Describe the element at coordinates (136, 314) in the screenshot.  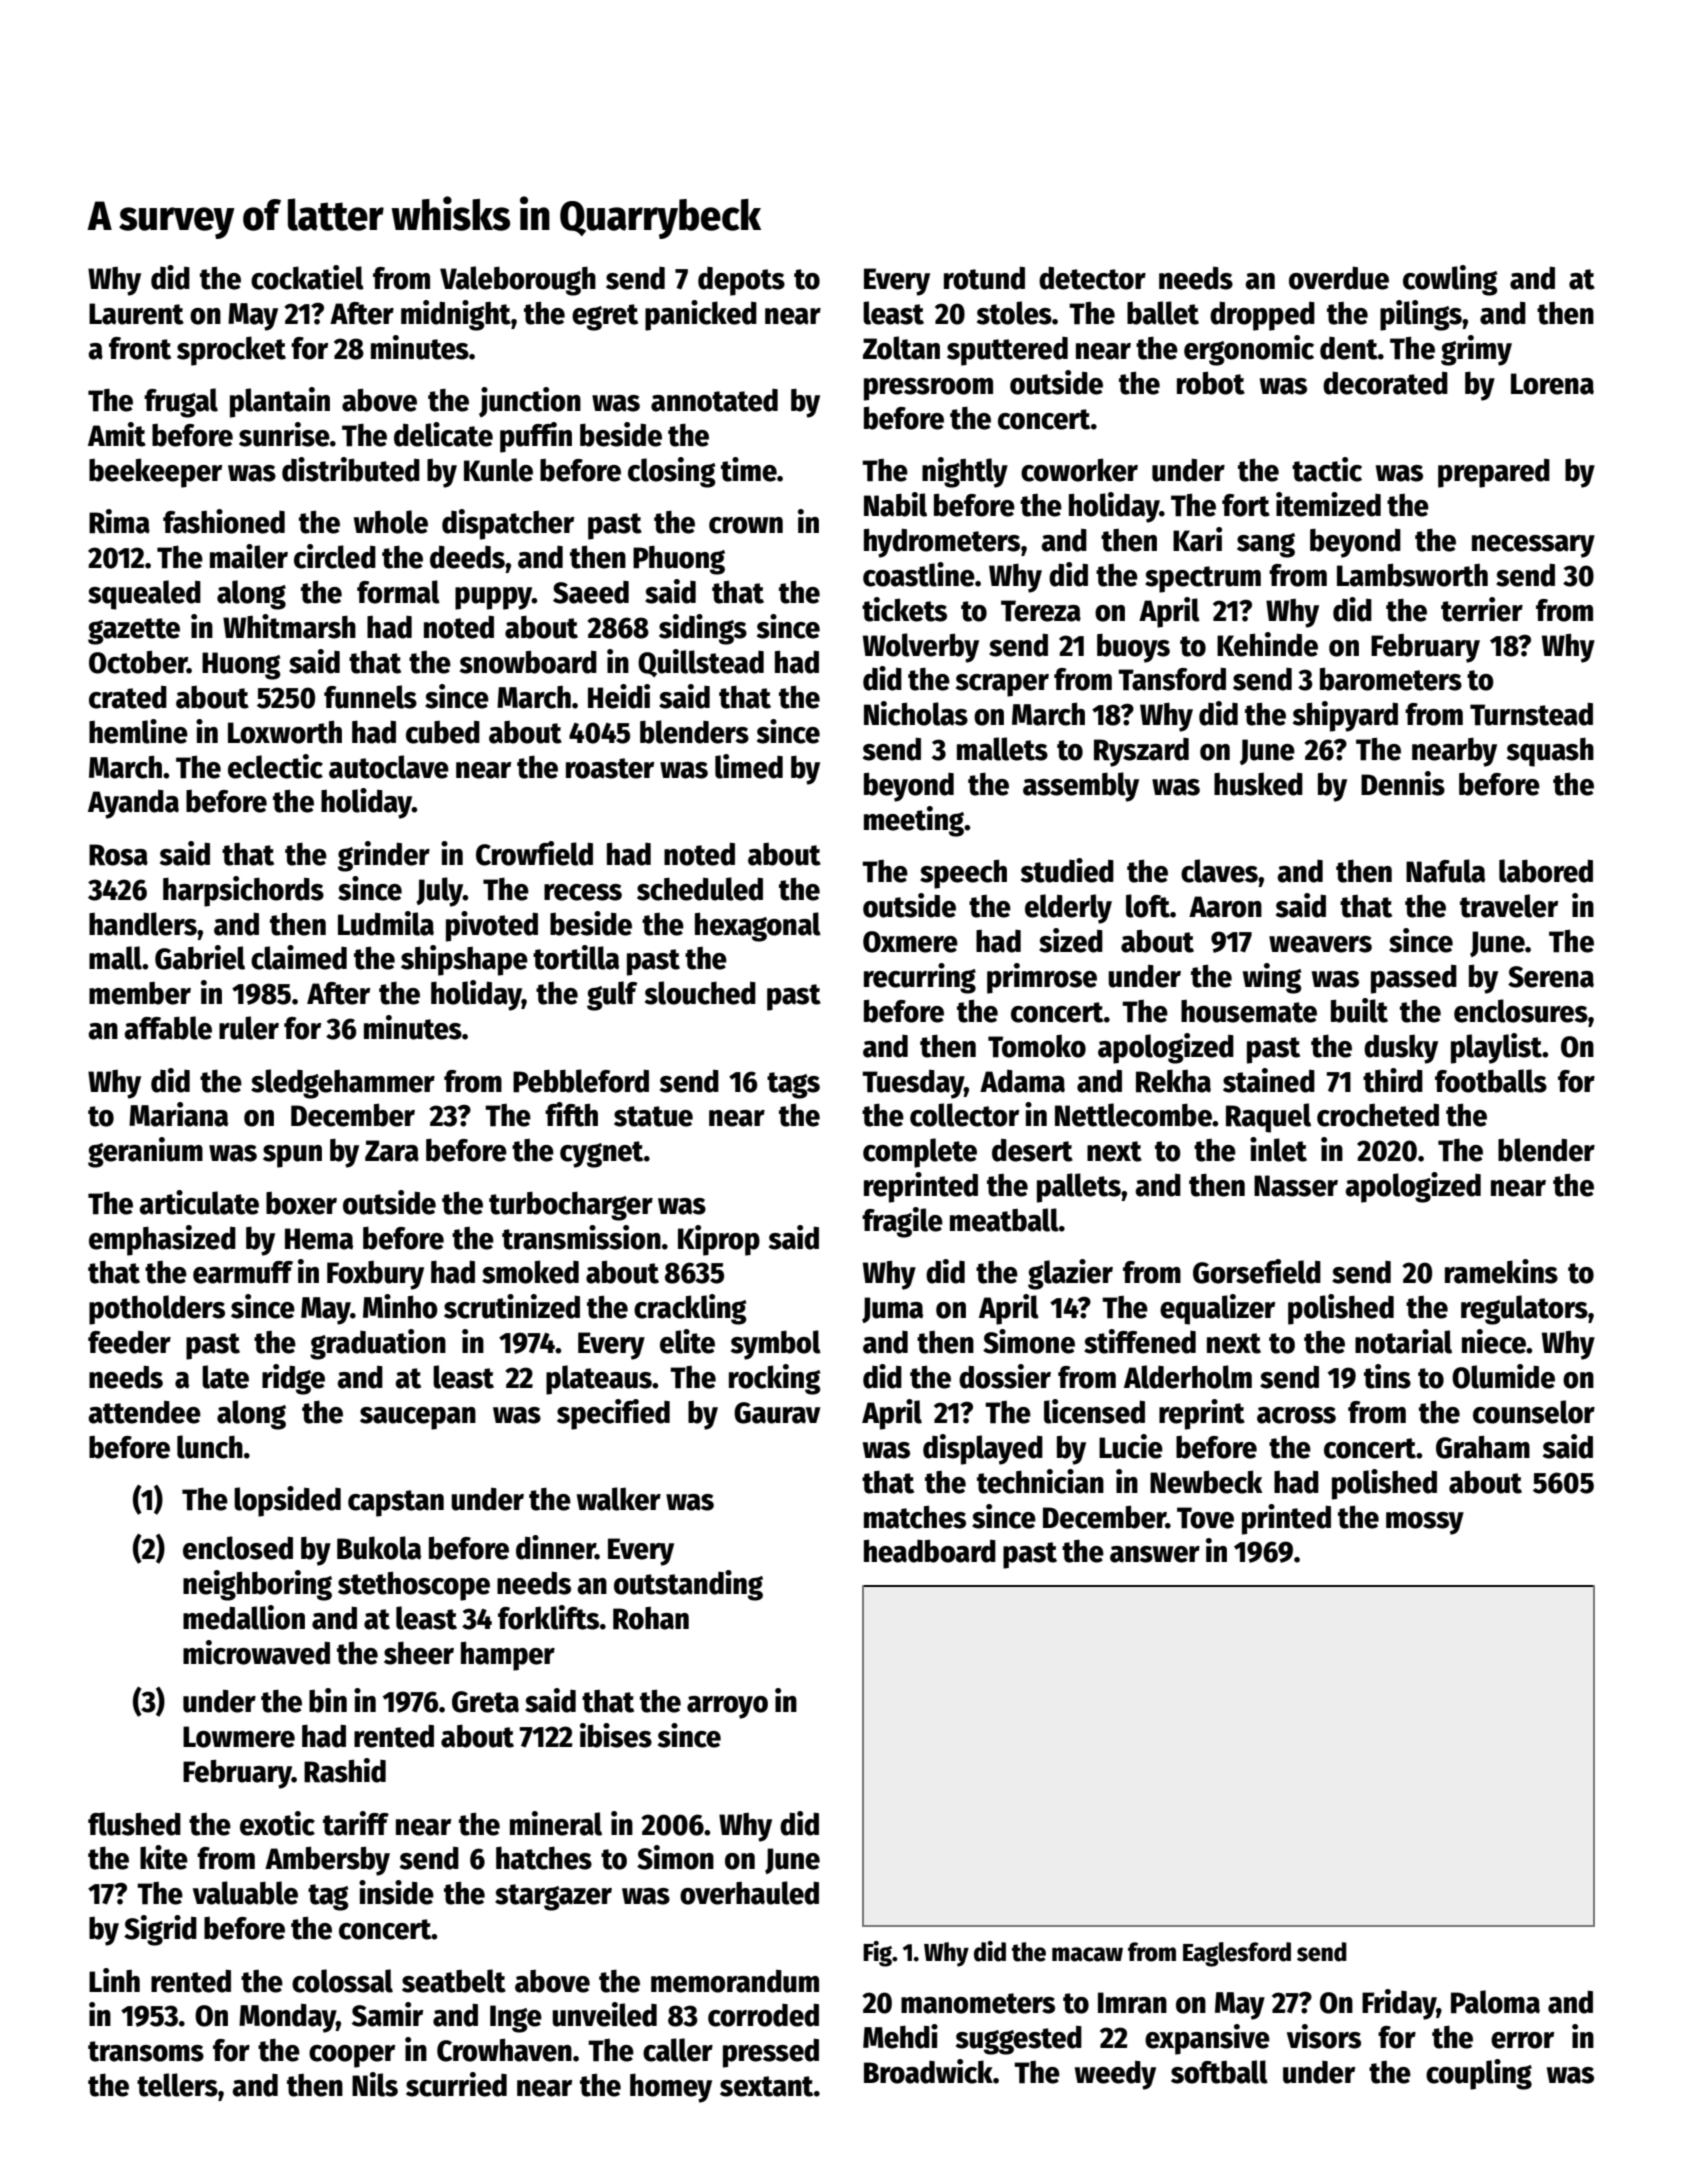
I see `Laurent` at that location.
